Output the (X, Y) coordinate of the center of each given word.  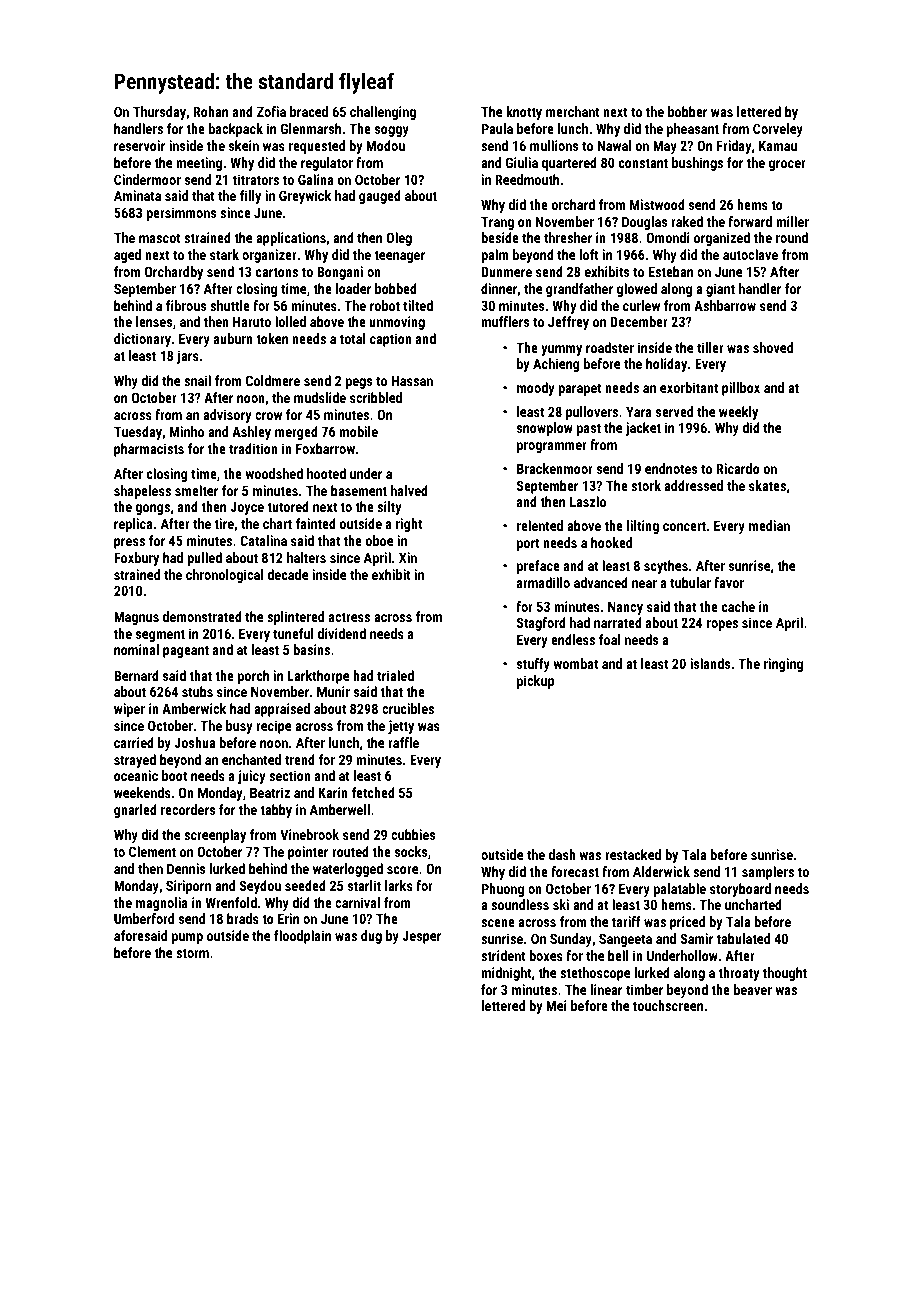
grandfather (579, 290)
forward (750, 221)
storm (192, 953)
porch (253, 677)
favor (729, 582)
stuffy (533, 665)
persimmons (181, 214)
